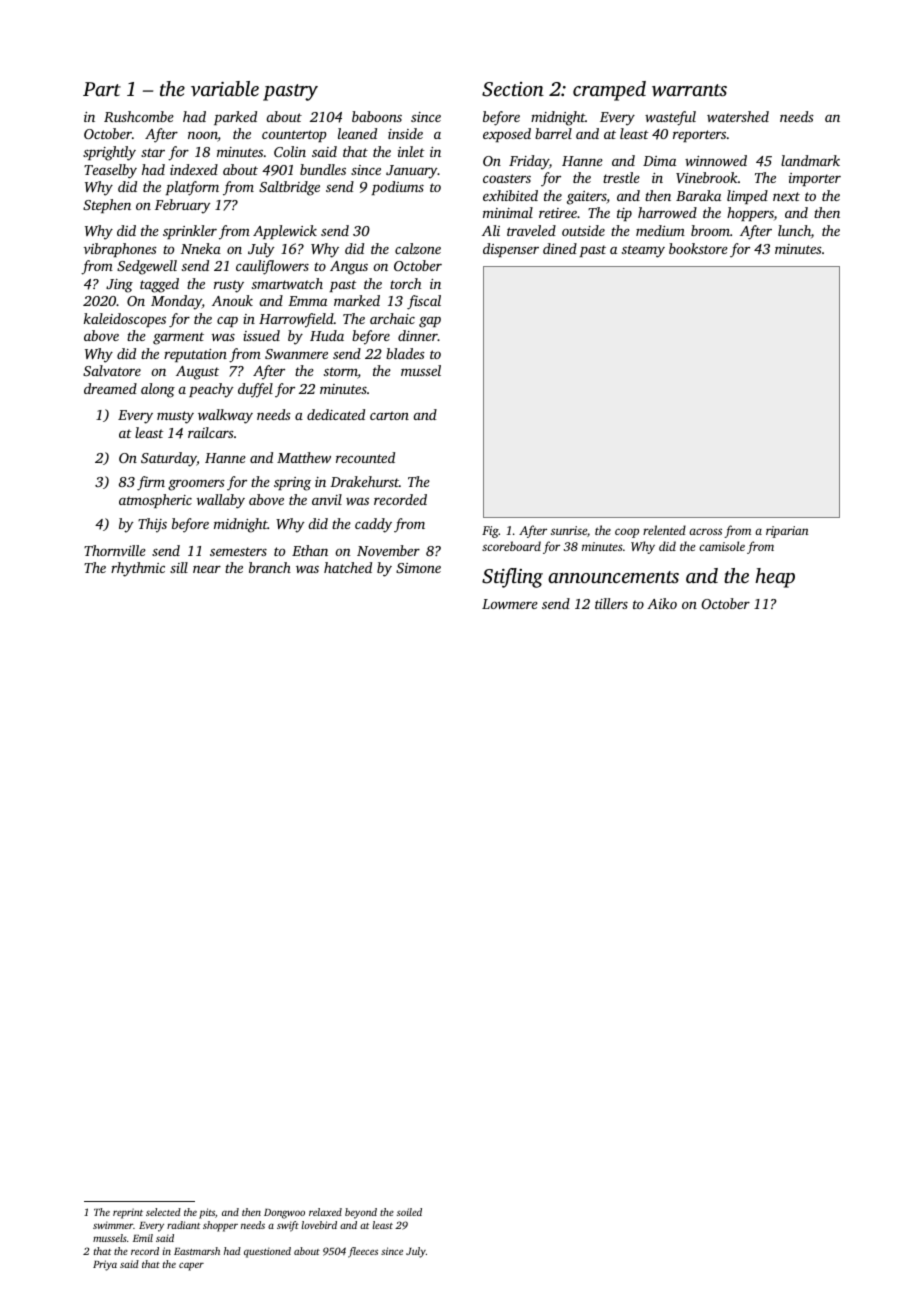  Describe the element at coordinates (490, 532) in the screenshot. I see `Fig` at that location.
